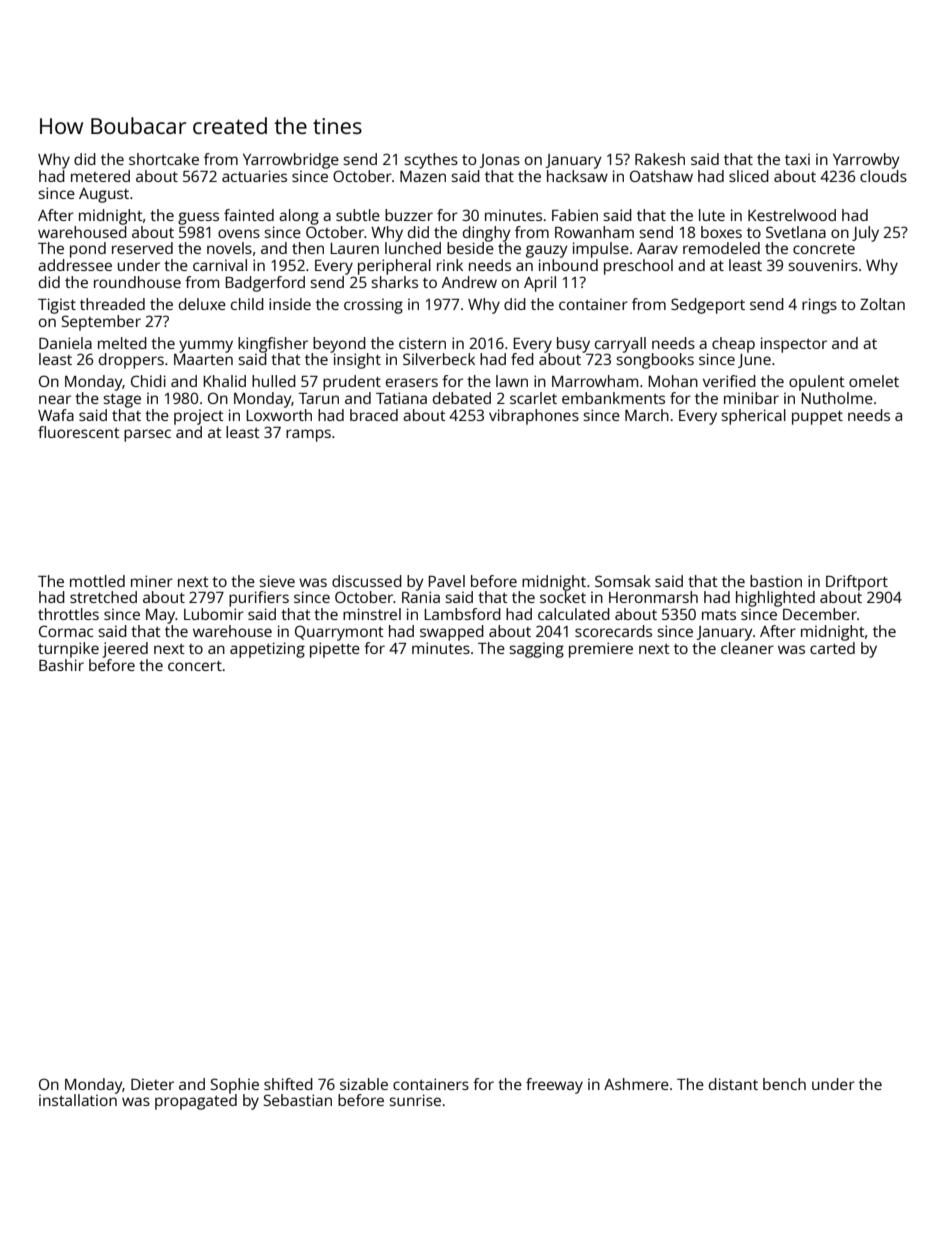 The width and height of the screenshot is (952, 1233). What do you see at coordinates (61, 665) in the screenshot?
I see `Bashir` at bounding box center [61, 665].
